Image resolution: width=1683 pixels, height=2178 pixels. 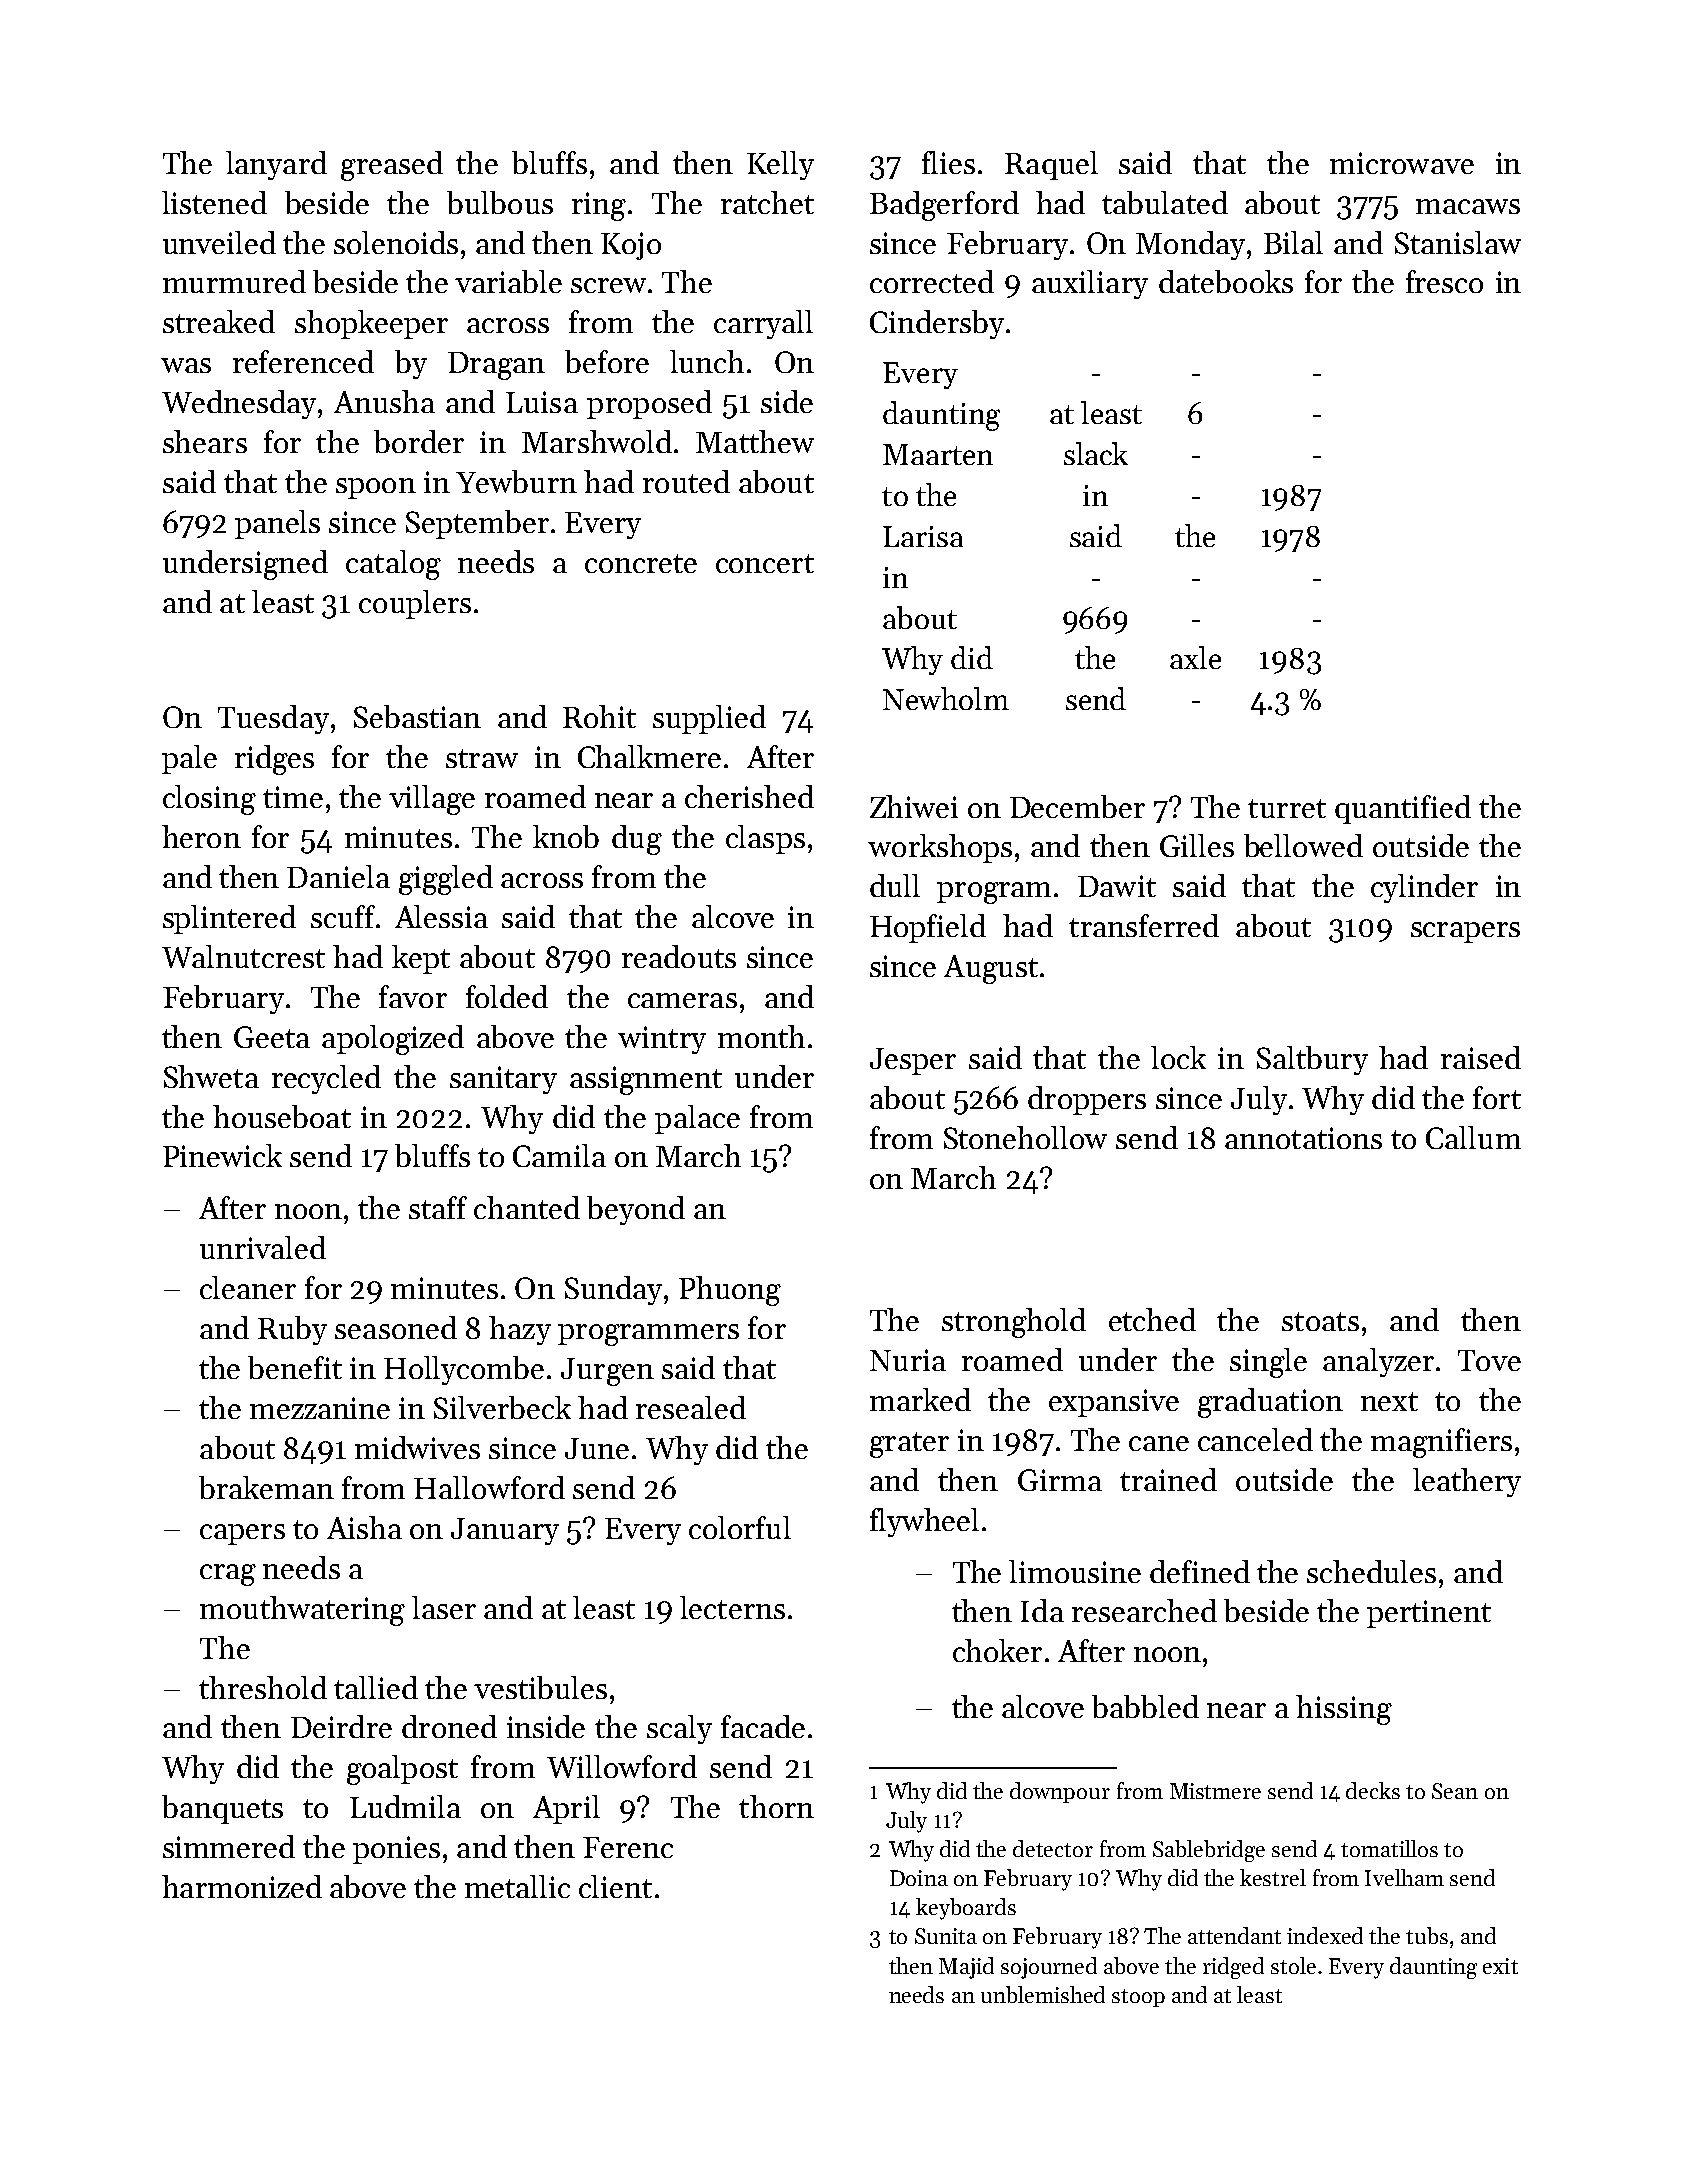 I want to click on choker, so click(x=997, y=1650).
